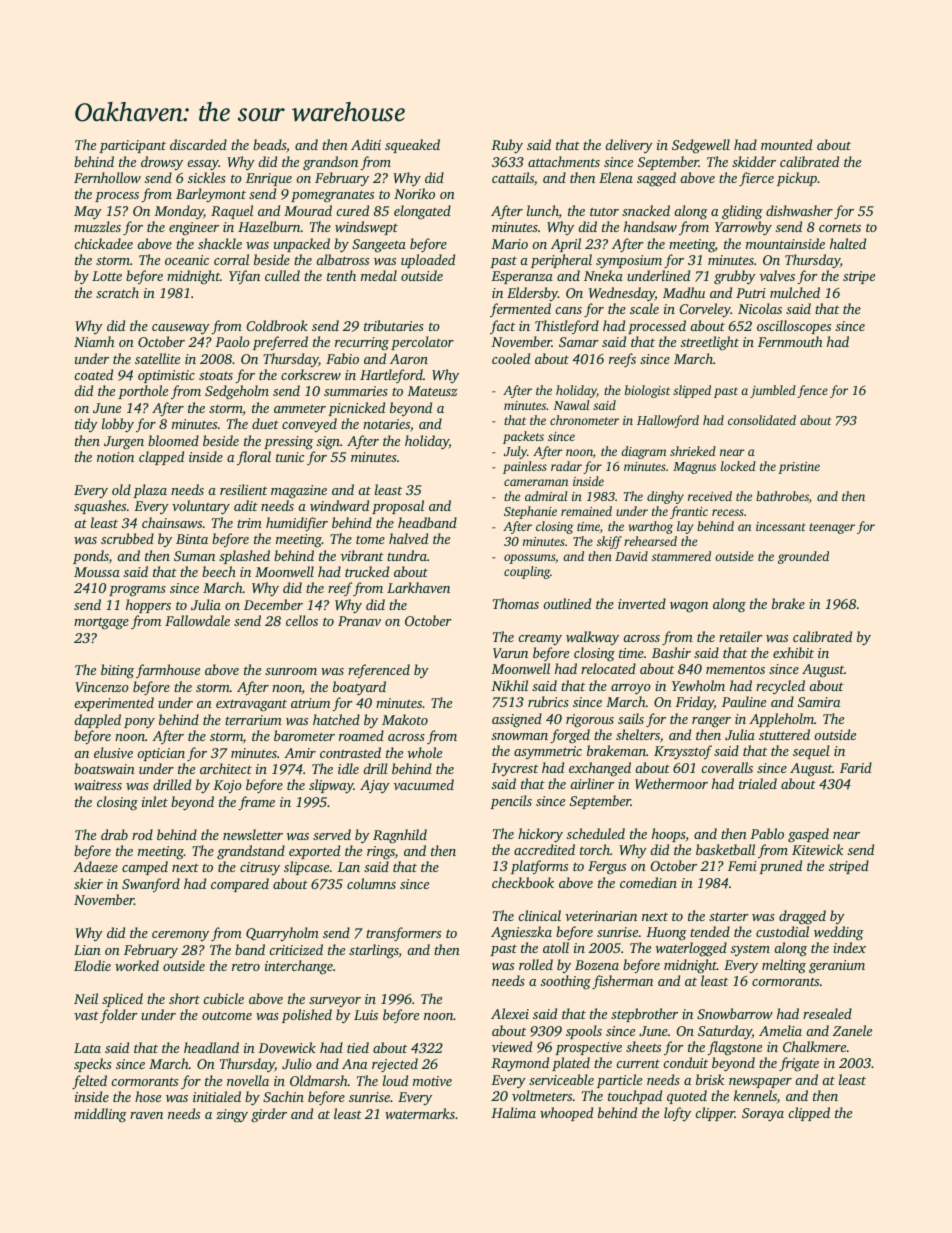 This screenshot has width=952, height=1233. What do you see at coordinates (809, 1114) in the screenshot?
I see `clipped` at bounding box center [809, 1114].
